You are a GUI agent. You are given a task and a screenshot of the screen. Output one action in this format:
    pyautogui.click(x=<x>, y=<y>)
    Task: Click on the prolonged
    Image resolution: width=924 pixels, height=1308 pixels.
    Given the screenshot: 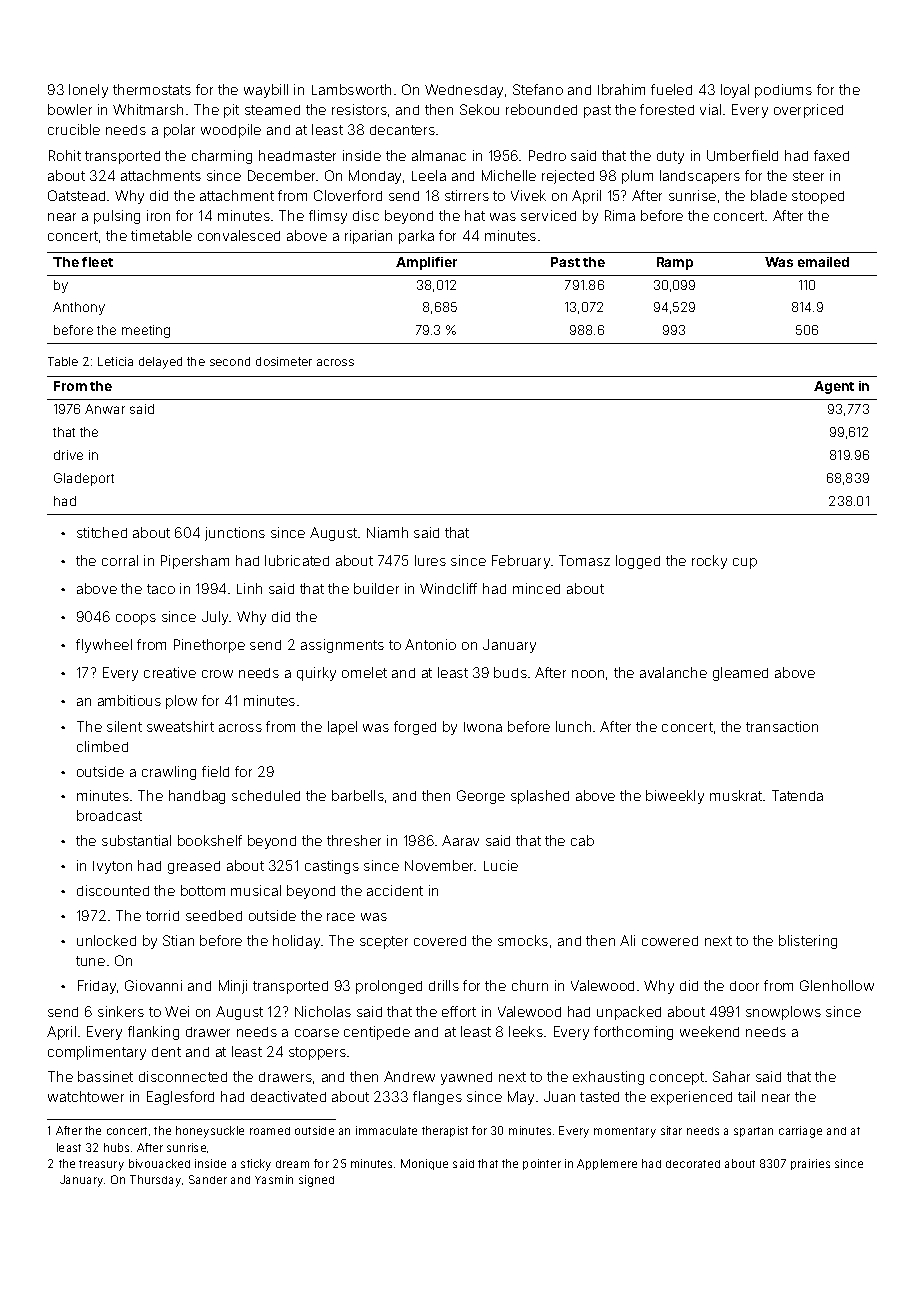 What is the action you would take?
    pyautogui.click(x=389, y=987)
